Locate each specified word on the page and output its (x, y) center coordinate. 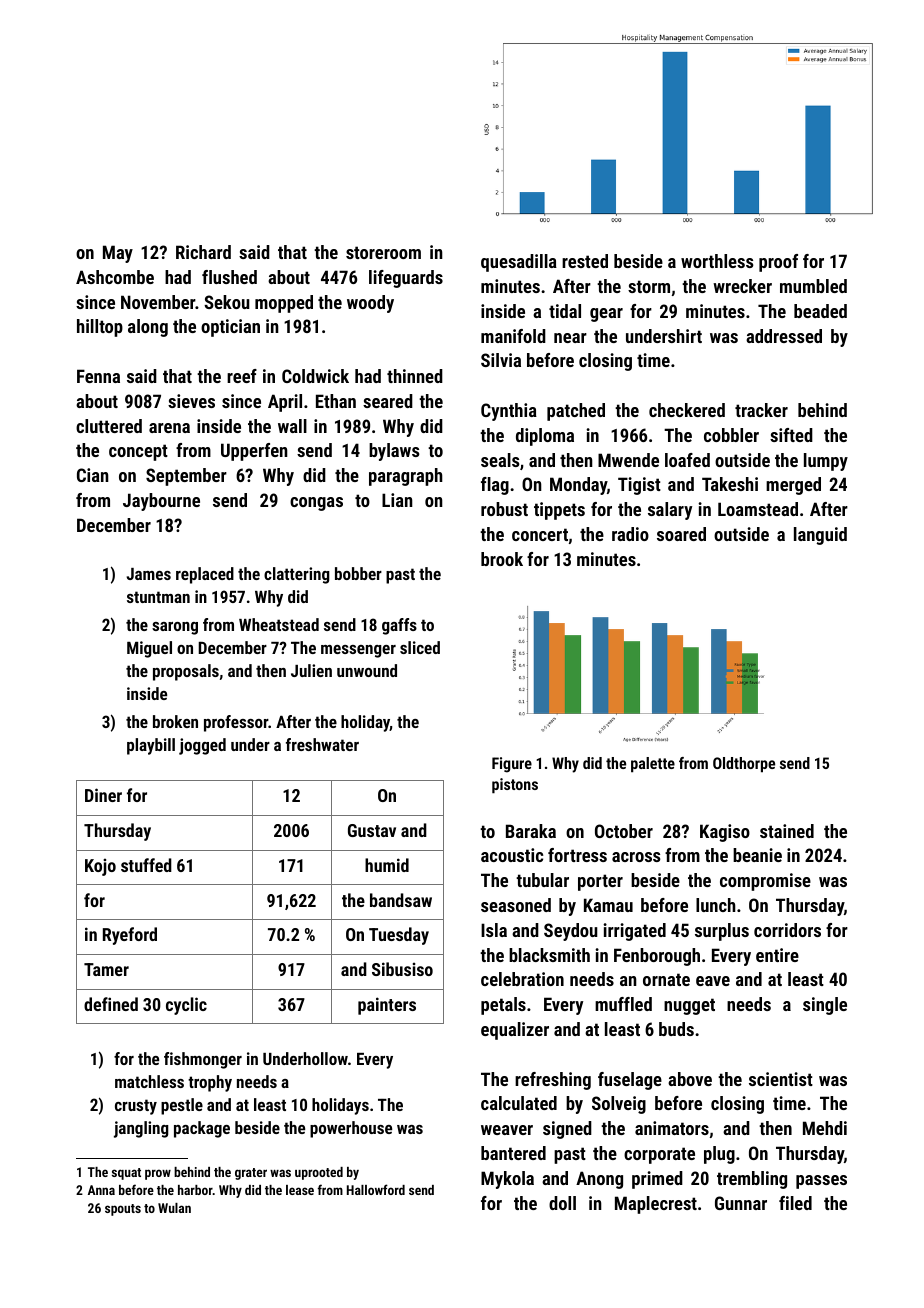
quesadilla (519, 263)
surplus (722, 932)
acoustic (512, 855)
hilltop (100, 328)
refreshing (553, 1081)
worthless (717, 261)
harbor (195, 1190)
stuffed (146, 865)
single (825, 1006)
